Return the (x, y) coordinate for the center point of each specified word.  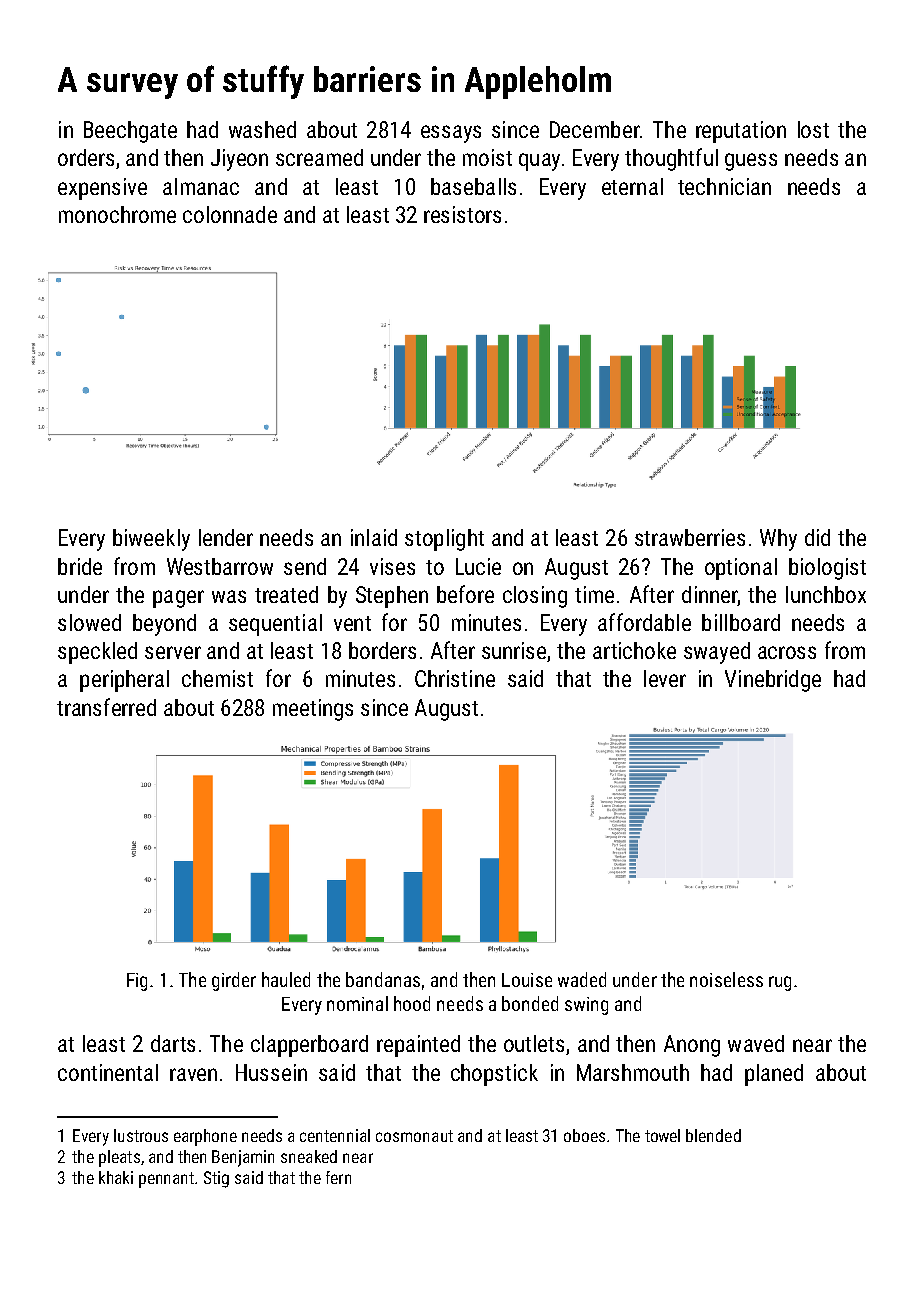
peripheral (124, 681)
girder (234, 981)
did (817, 537)
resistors (462, 214)
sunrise (514, 650)
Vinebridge (773, 681)
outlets (534, 1043)
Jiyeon (239, 160)
